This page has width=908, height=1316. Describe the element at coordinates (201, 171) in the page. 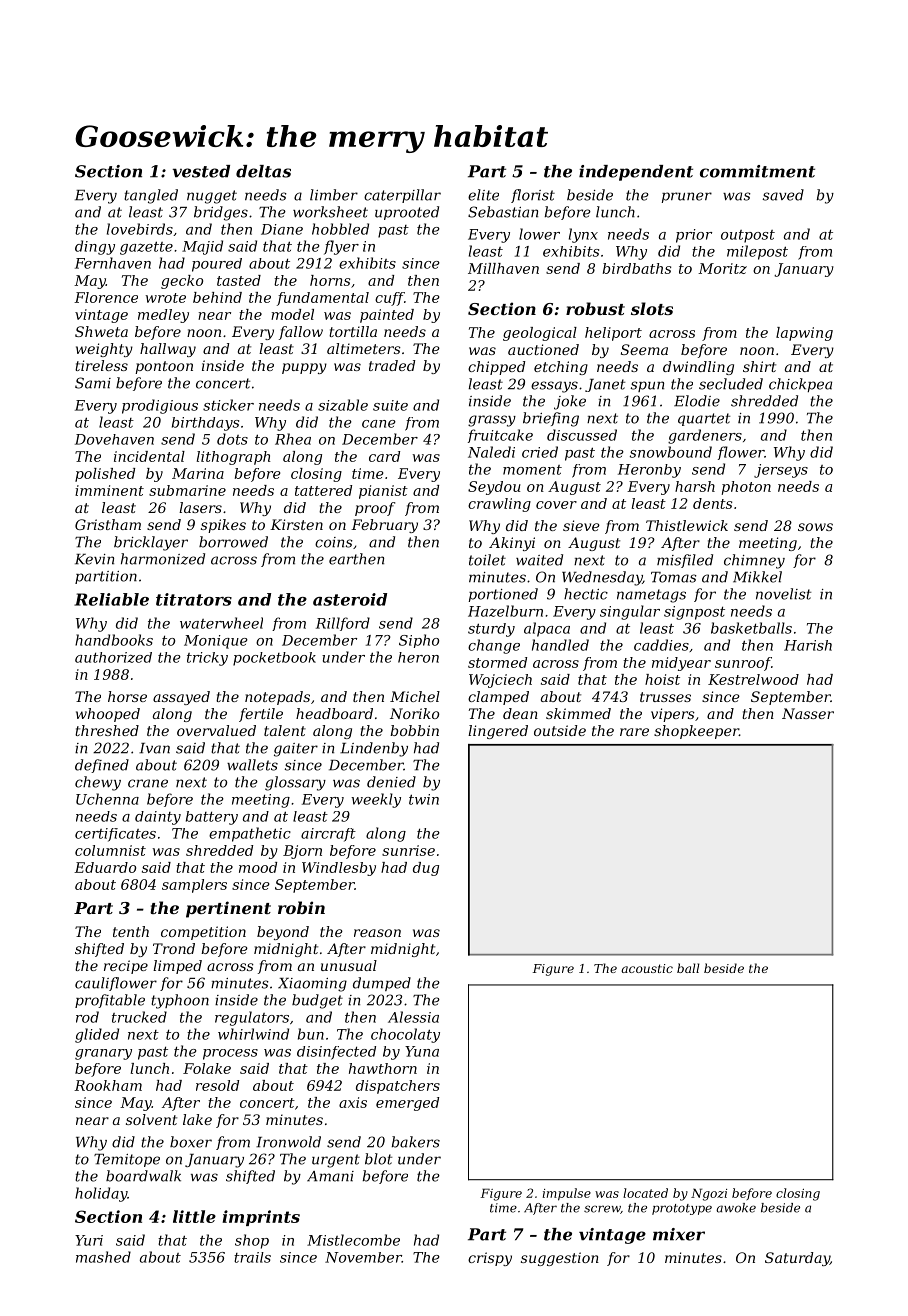

I see `vested` at that location.
